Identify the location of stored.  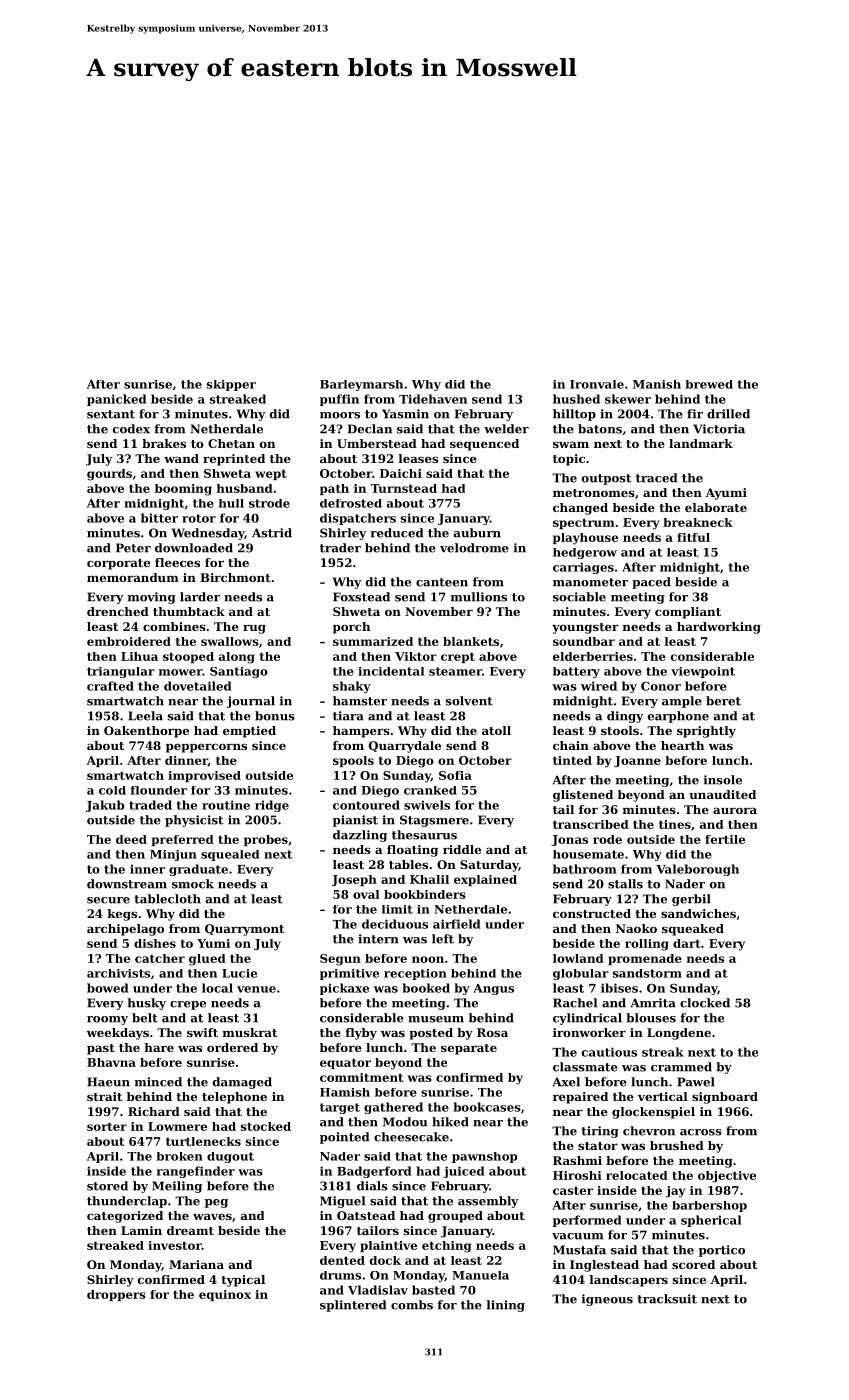
(107, 1186).
